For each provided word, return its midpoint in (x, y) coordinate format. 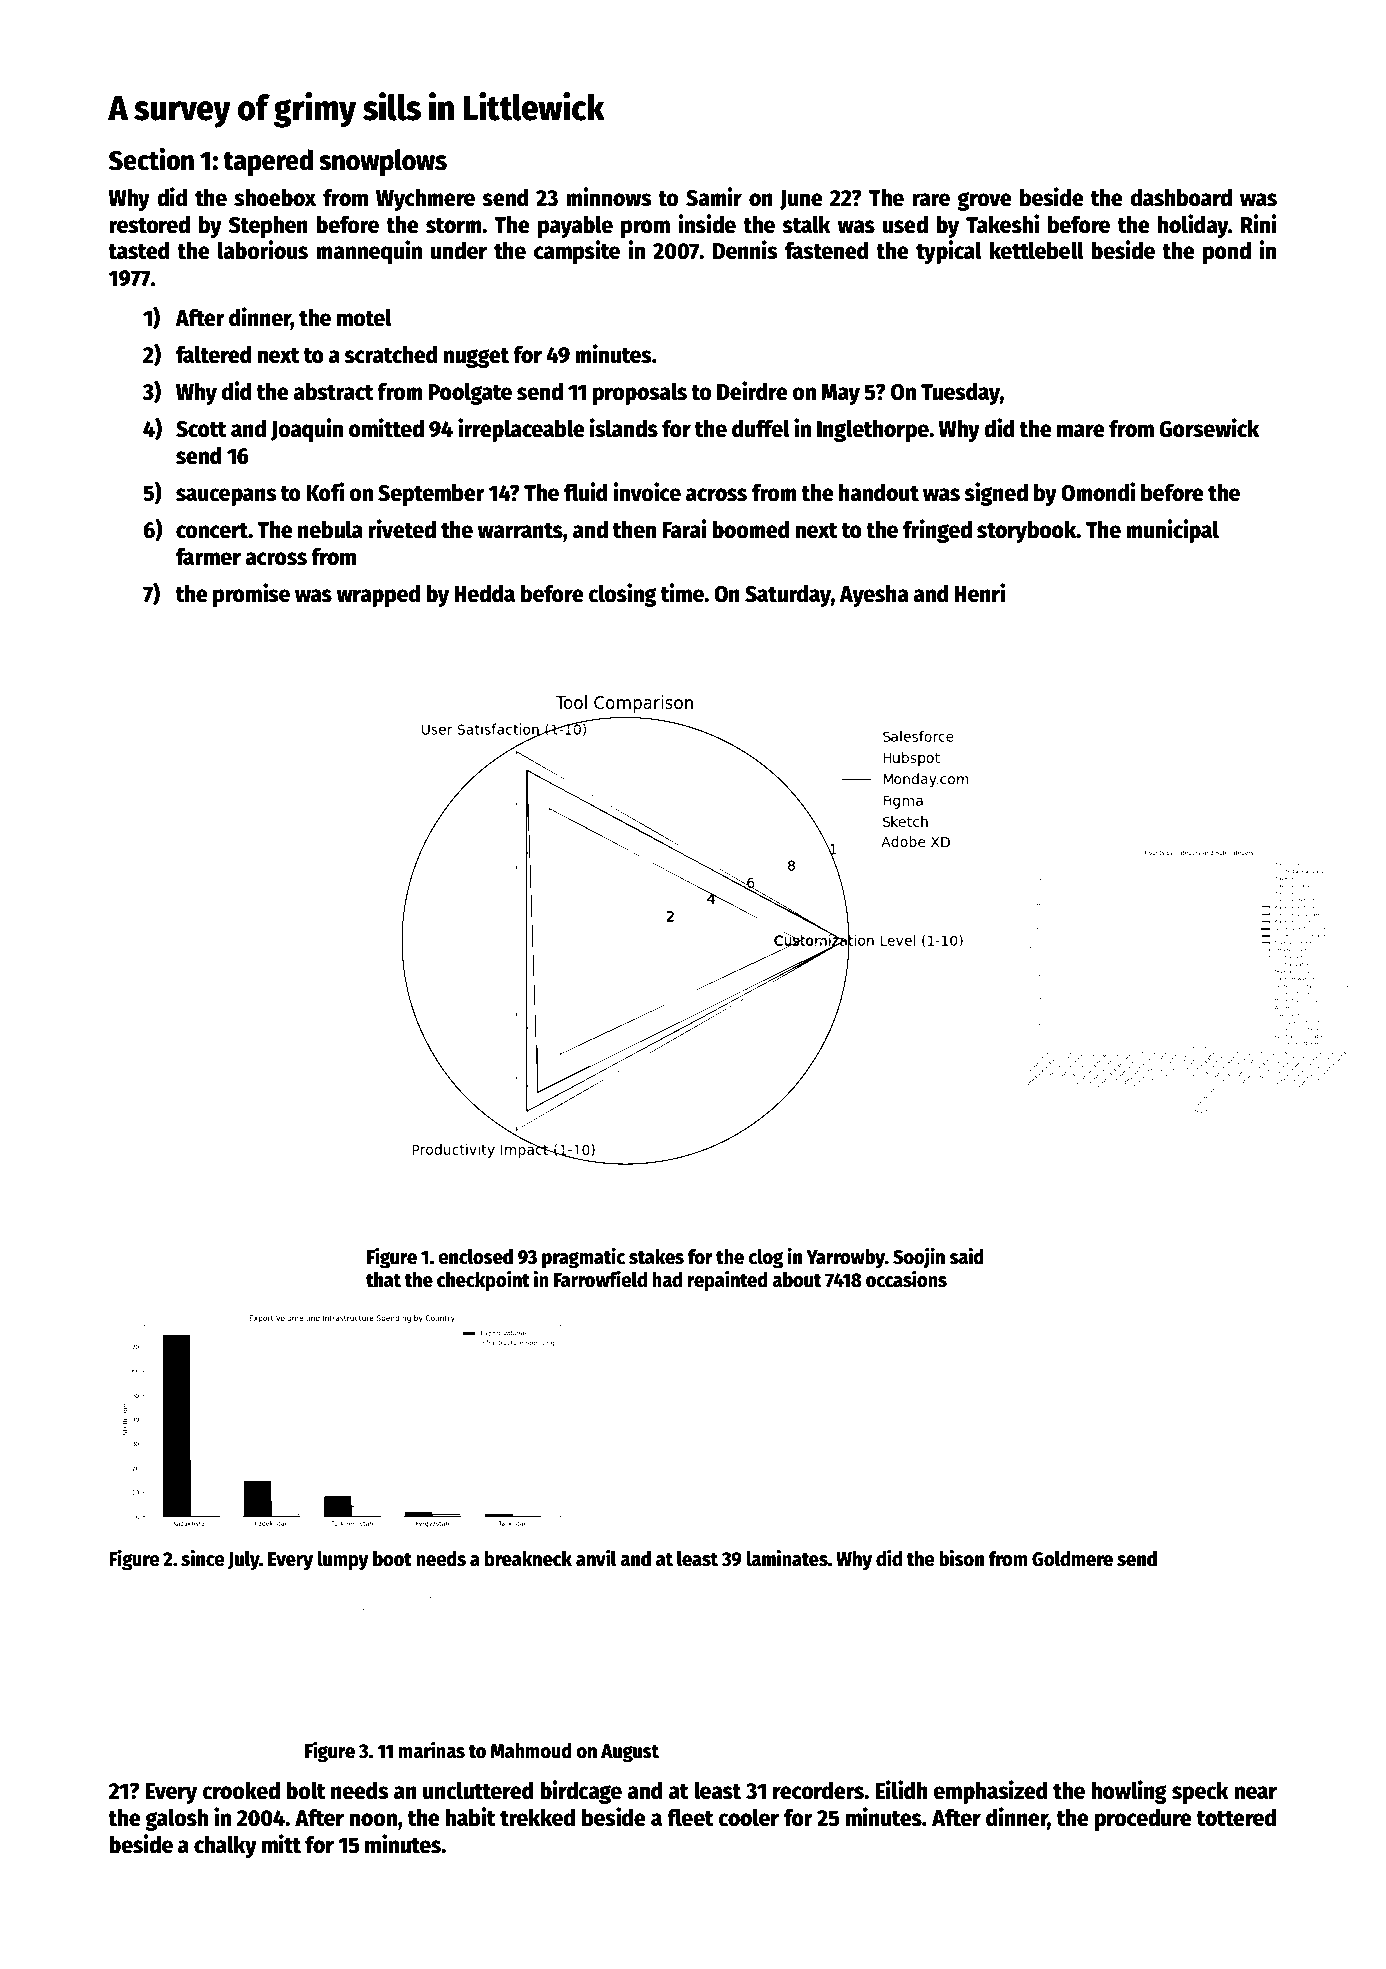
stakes (656, 1257)
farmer (208, 557)
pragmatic (583, 1258)
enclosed (475, 1257)
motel (364, 317)
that (383, 1280)
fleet (690, 1817)
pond (1227, 253)
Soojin (919, 1258)
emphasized (991, 1792)
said (966, 1256)
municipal (1172, 531)
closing (622, 595)
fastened (827, 251)
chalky (225, 1846)
